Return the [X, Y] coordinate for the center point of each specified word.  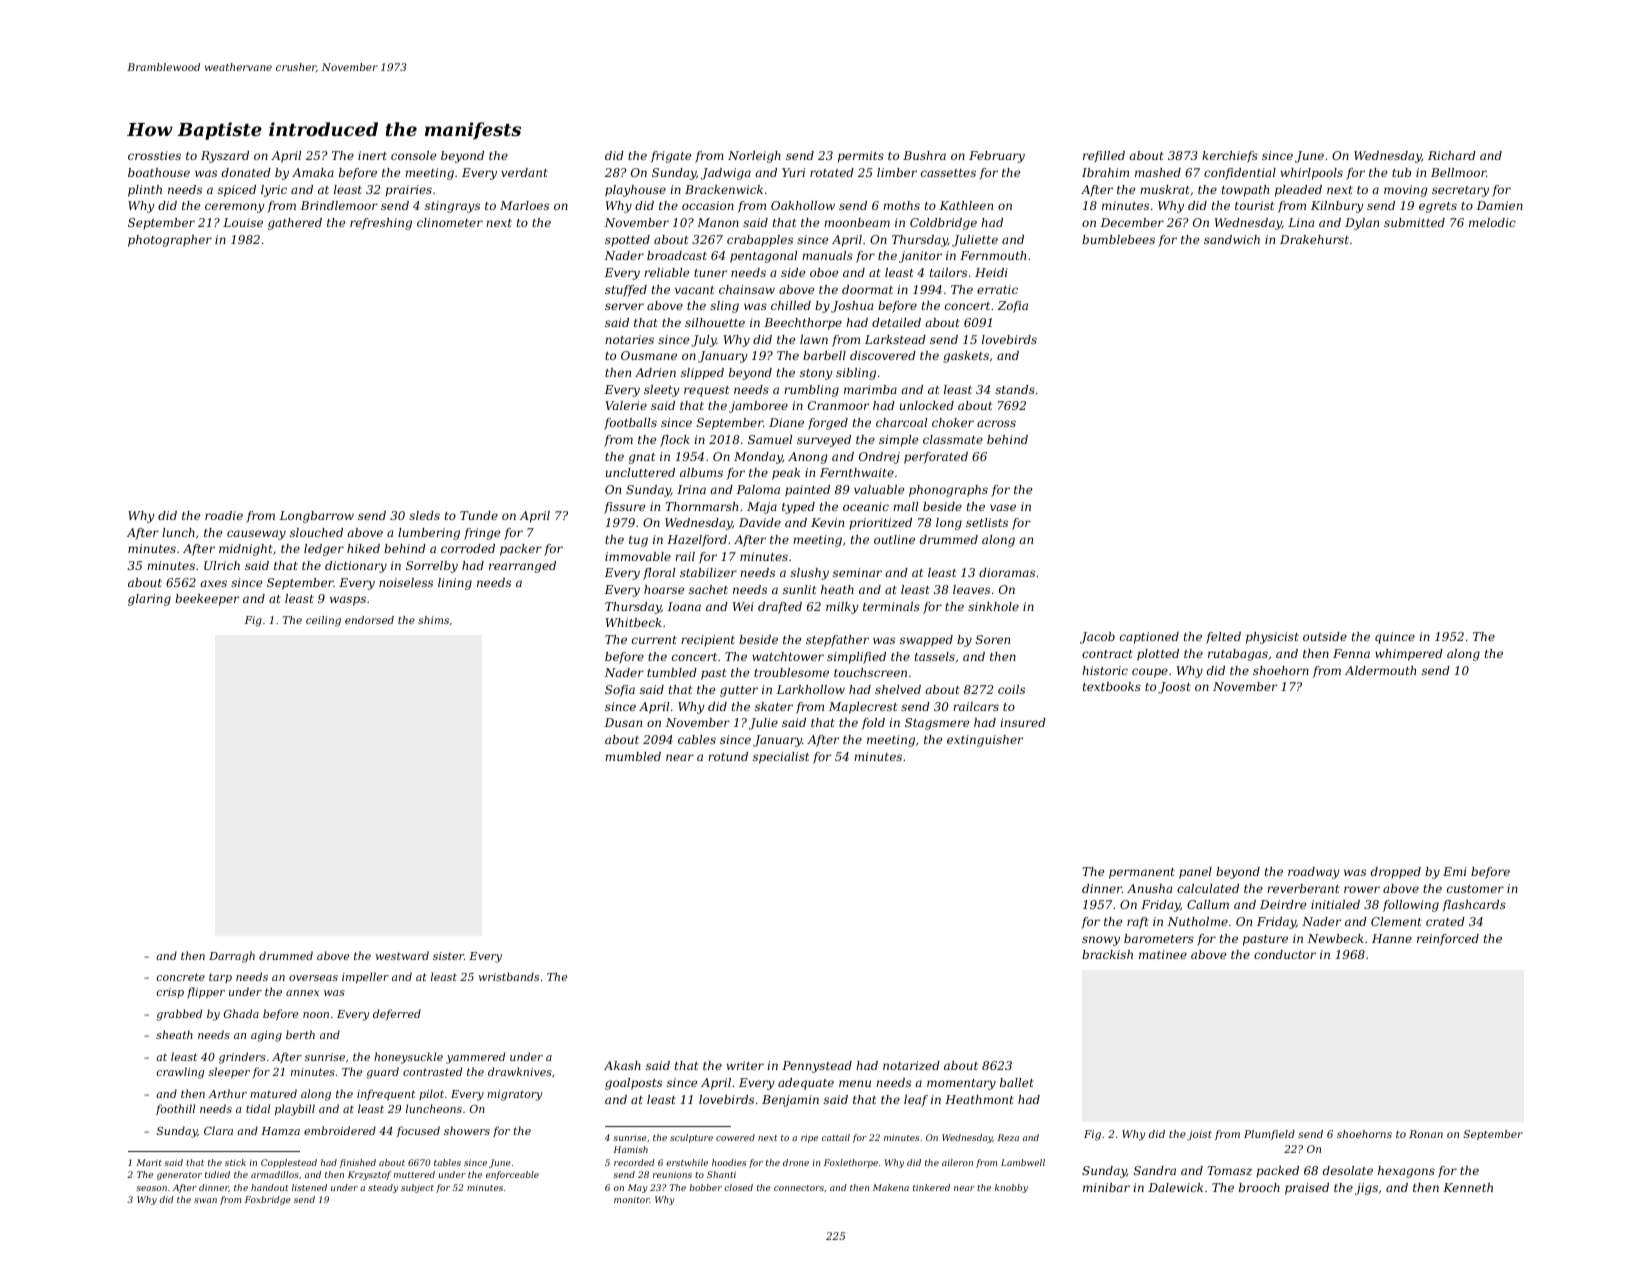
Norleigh [754, 157]
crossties [154, 155]
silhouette [715, 322]
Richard [1452, 155]
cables [697, 739]
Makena [891, 1187]
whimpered [1409, 655]
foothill [175, 1109]
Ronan [1426, 1134]
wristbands [509, 976]
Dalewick [1175, 1187]
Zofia [1013, 307]
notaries [629, 339]
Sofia [620, 691]
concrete [181, 977]
